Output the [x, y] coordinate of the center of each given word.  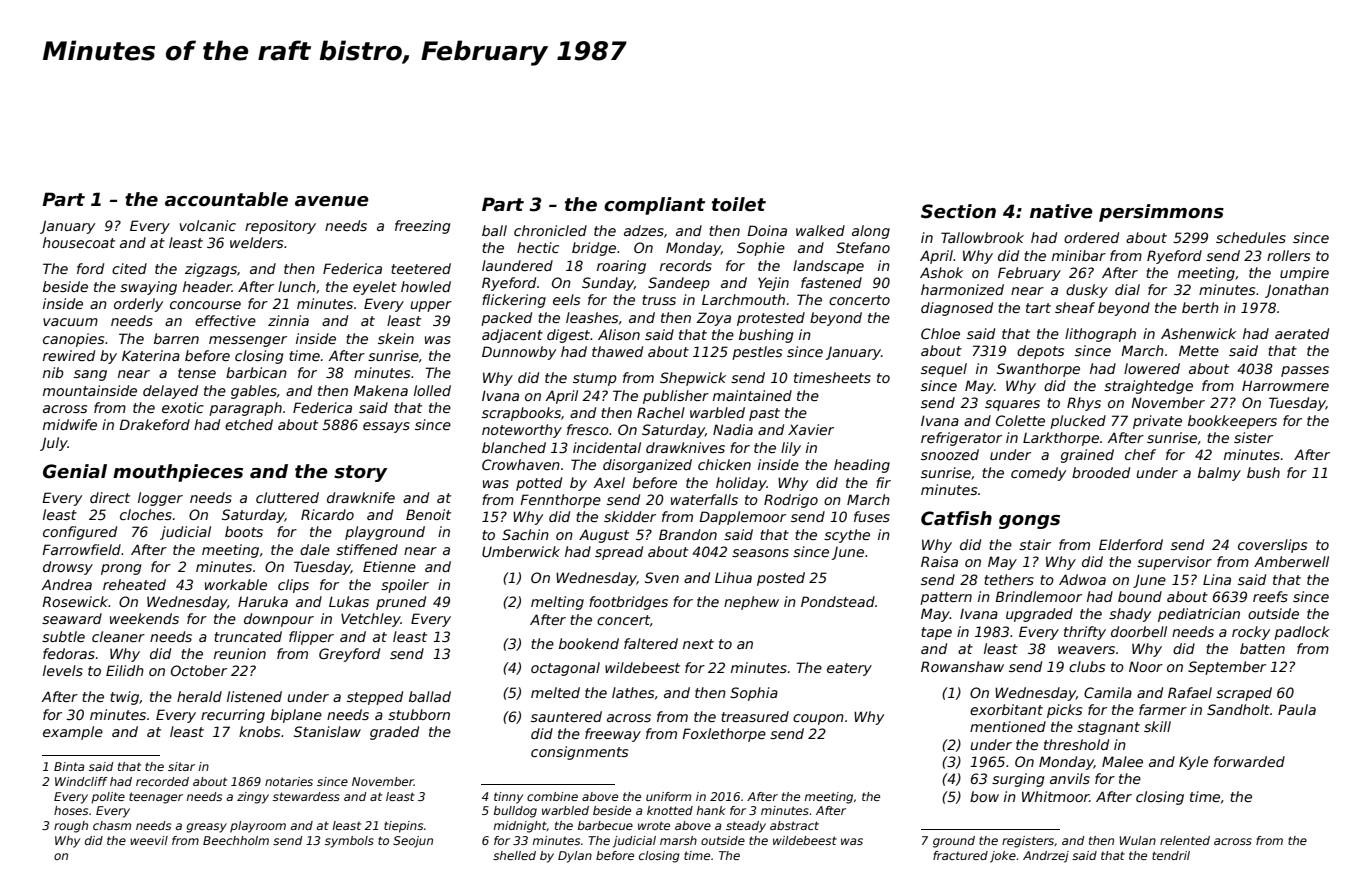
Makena [381, 390]
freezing [422, 227]
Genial [75, 471]
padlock [1302, 633]
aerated [1302, 333]
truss [659, 300]
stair [1035, 544]
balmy [1219, 474]
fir [883, 482]
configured [80, 533]
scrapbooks [521, 414]
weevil [149, 840]
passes [1305, 371]
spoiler [405, 586]
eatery [849, 669]
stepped [375, 698]
